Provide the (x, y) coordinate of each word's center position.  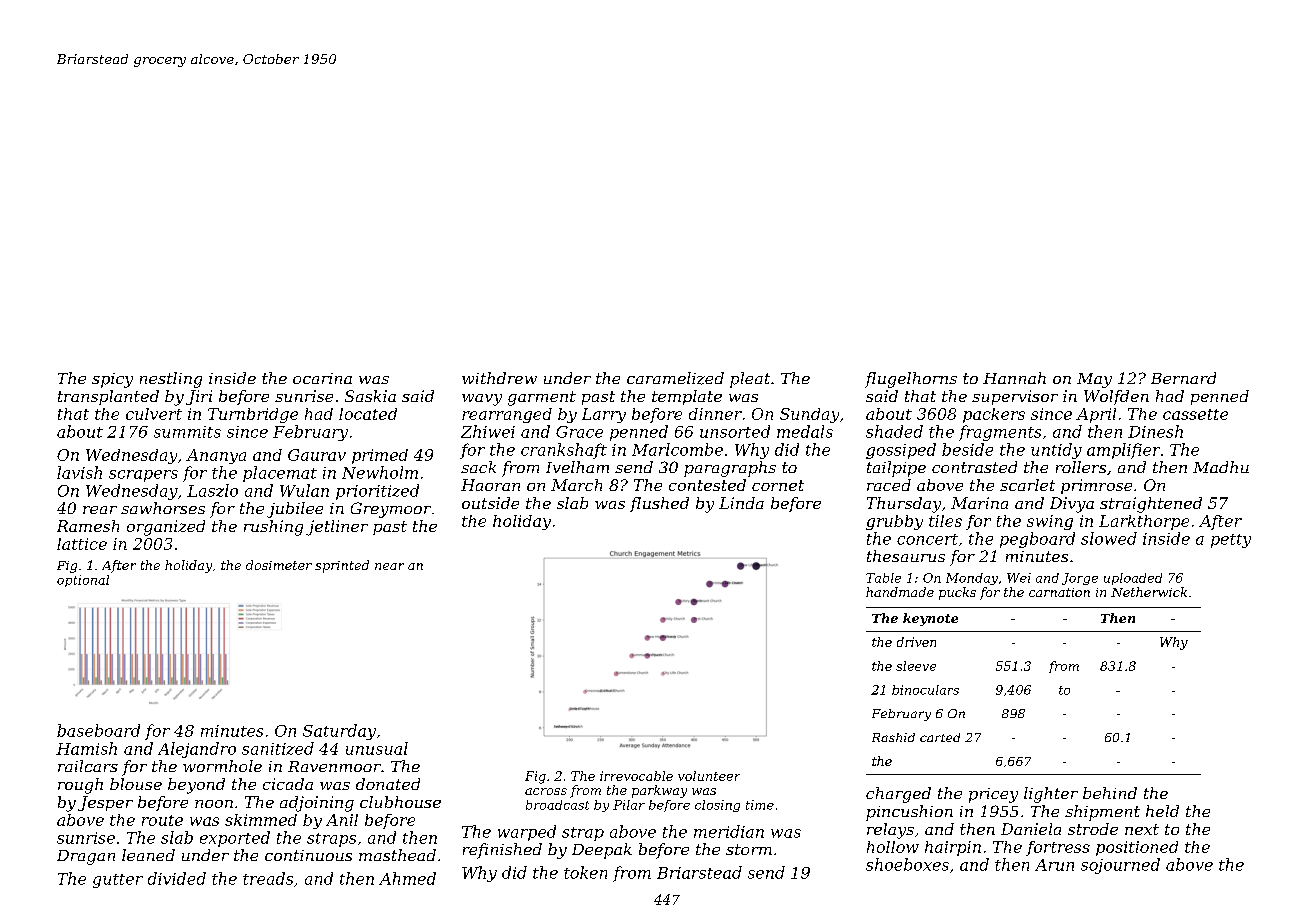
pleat (750, 380)
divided (177, 878)
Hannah (1014, 378)
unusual (377, 748)
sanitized (278, 748)
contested (707, 485)
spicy (112, 380)
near (389, 566)
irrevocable (636, 776)
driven (916, 642)
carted (940, 737)
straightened (1151, 505)
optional (83, 581)
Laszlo (212, 490)
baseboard (98, 730)
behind (1110, 793)
